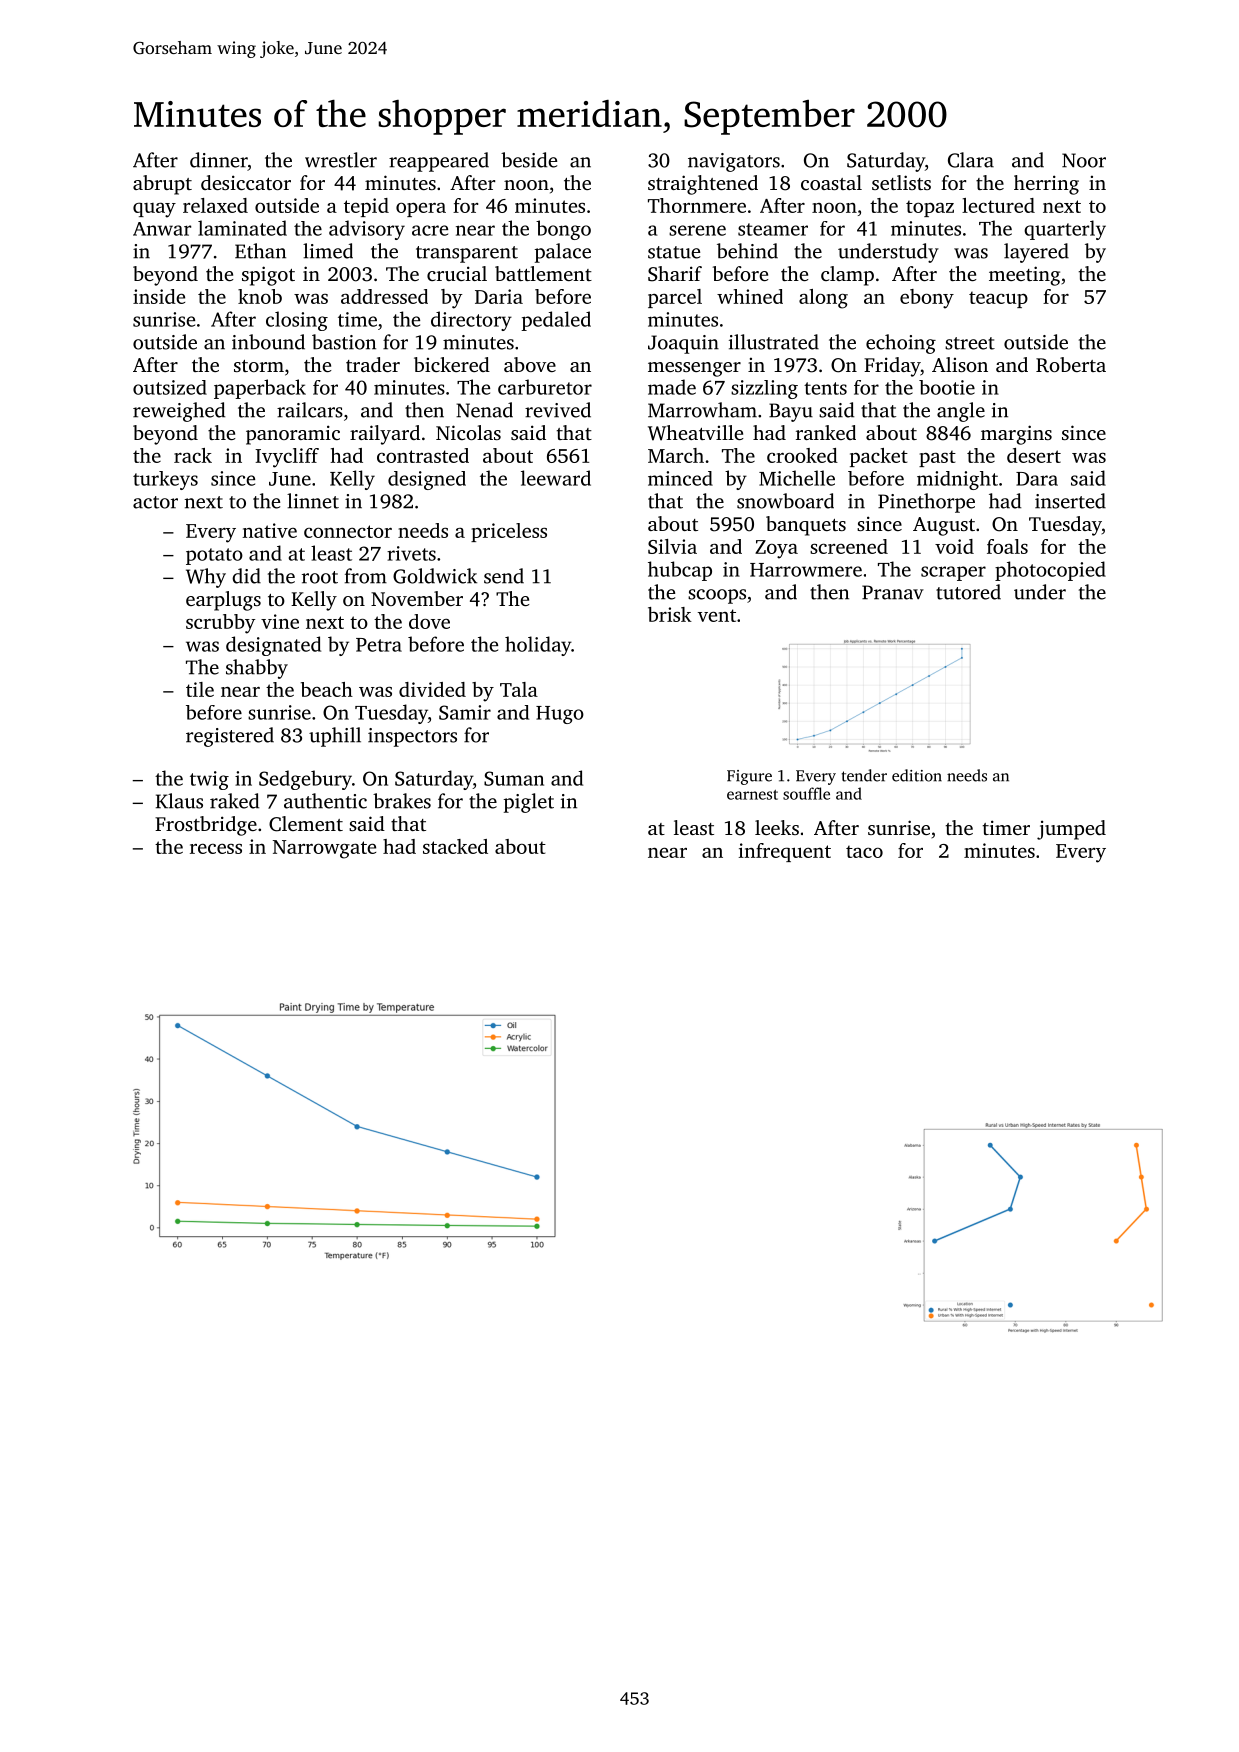 This image has height=1752, width=1239. I want to click on piglet, so click(529, 803).
